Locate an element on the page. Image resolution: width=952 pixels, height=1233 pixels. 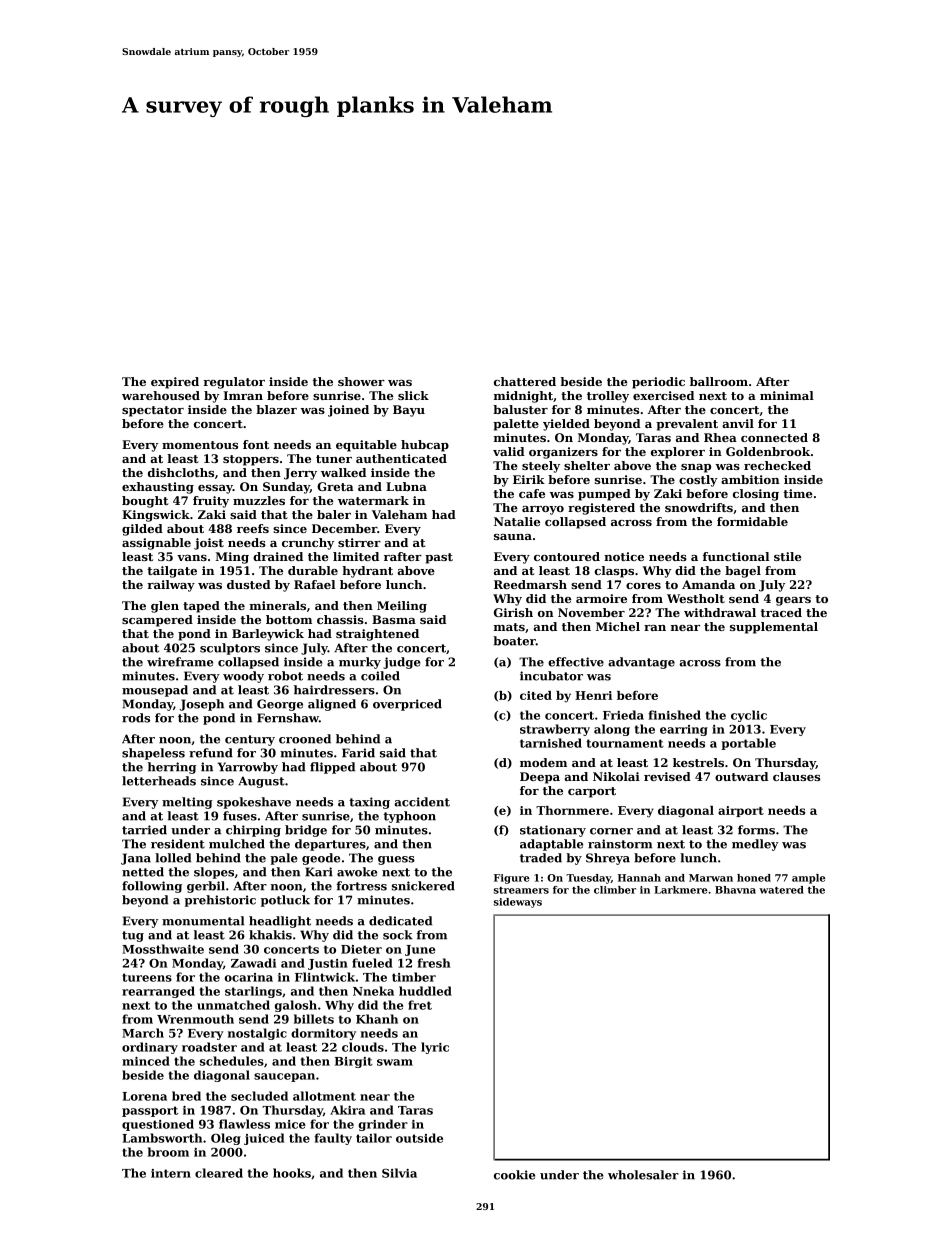
schedules is located at coordinates (232, 1061).
